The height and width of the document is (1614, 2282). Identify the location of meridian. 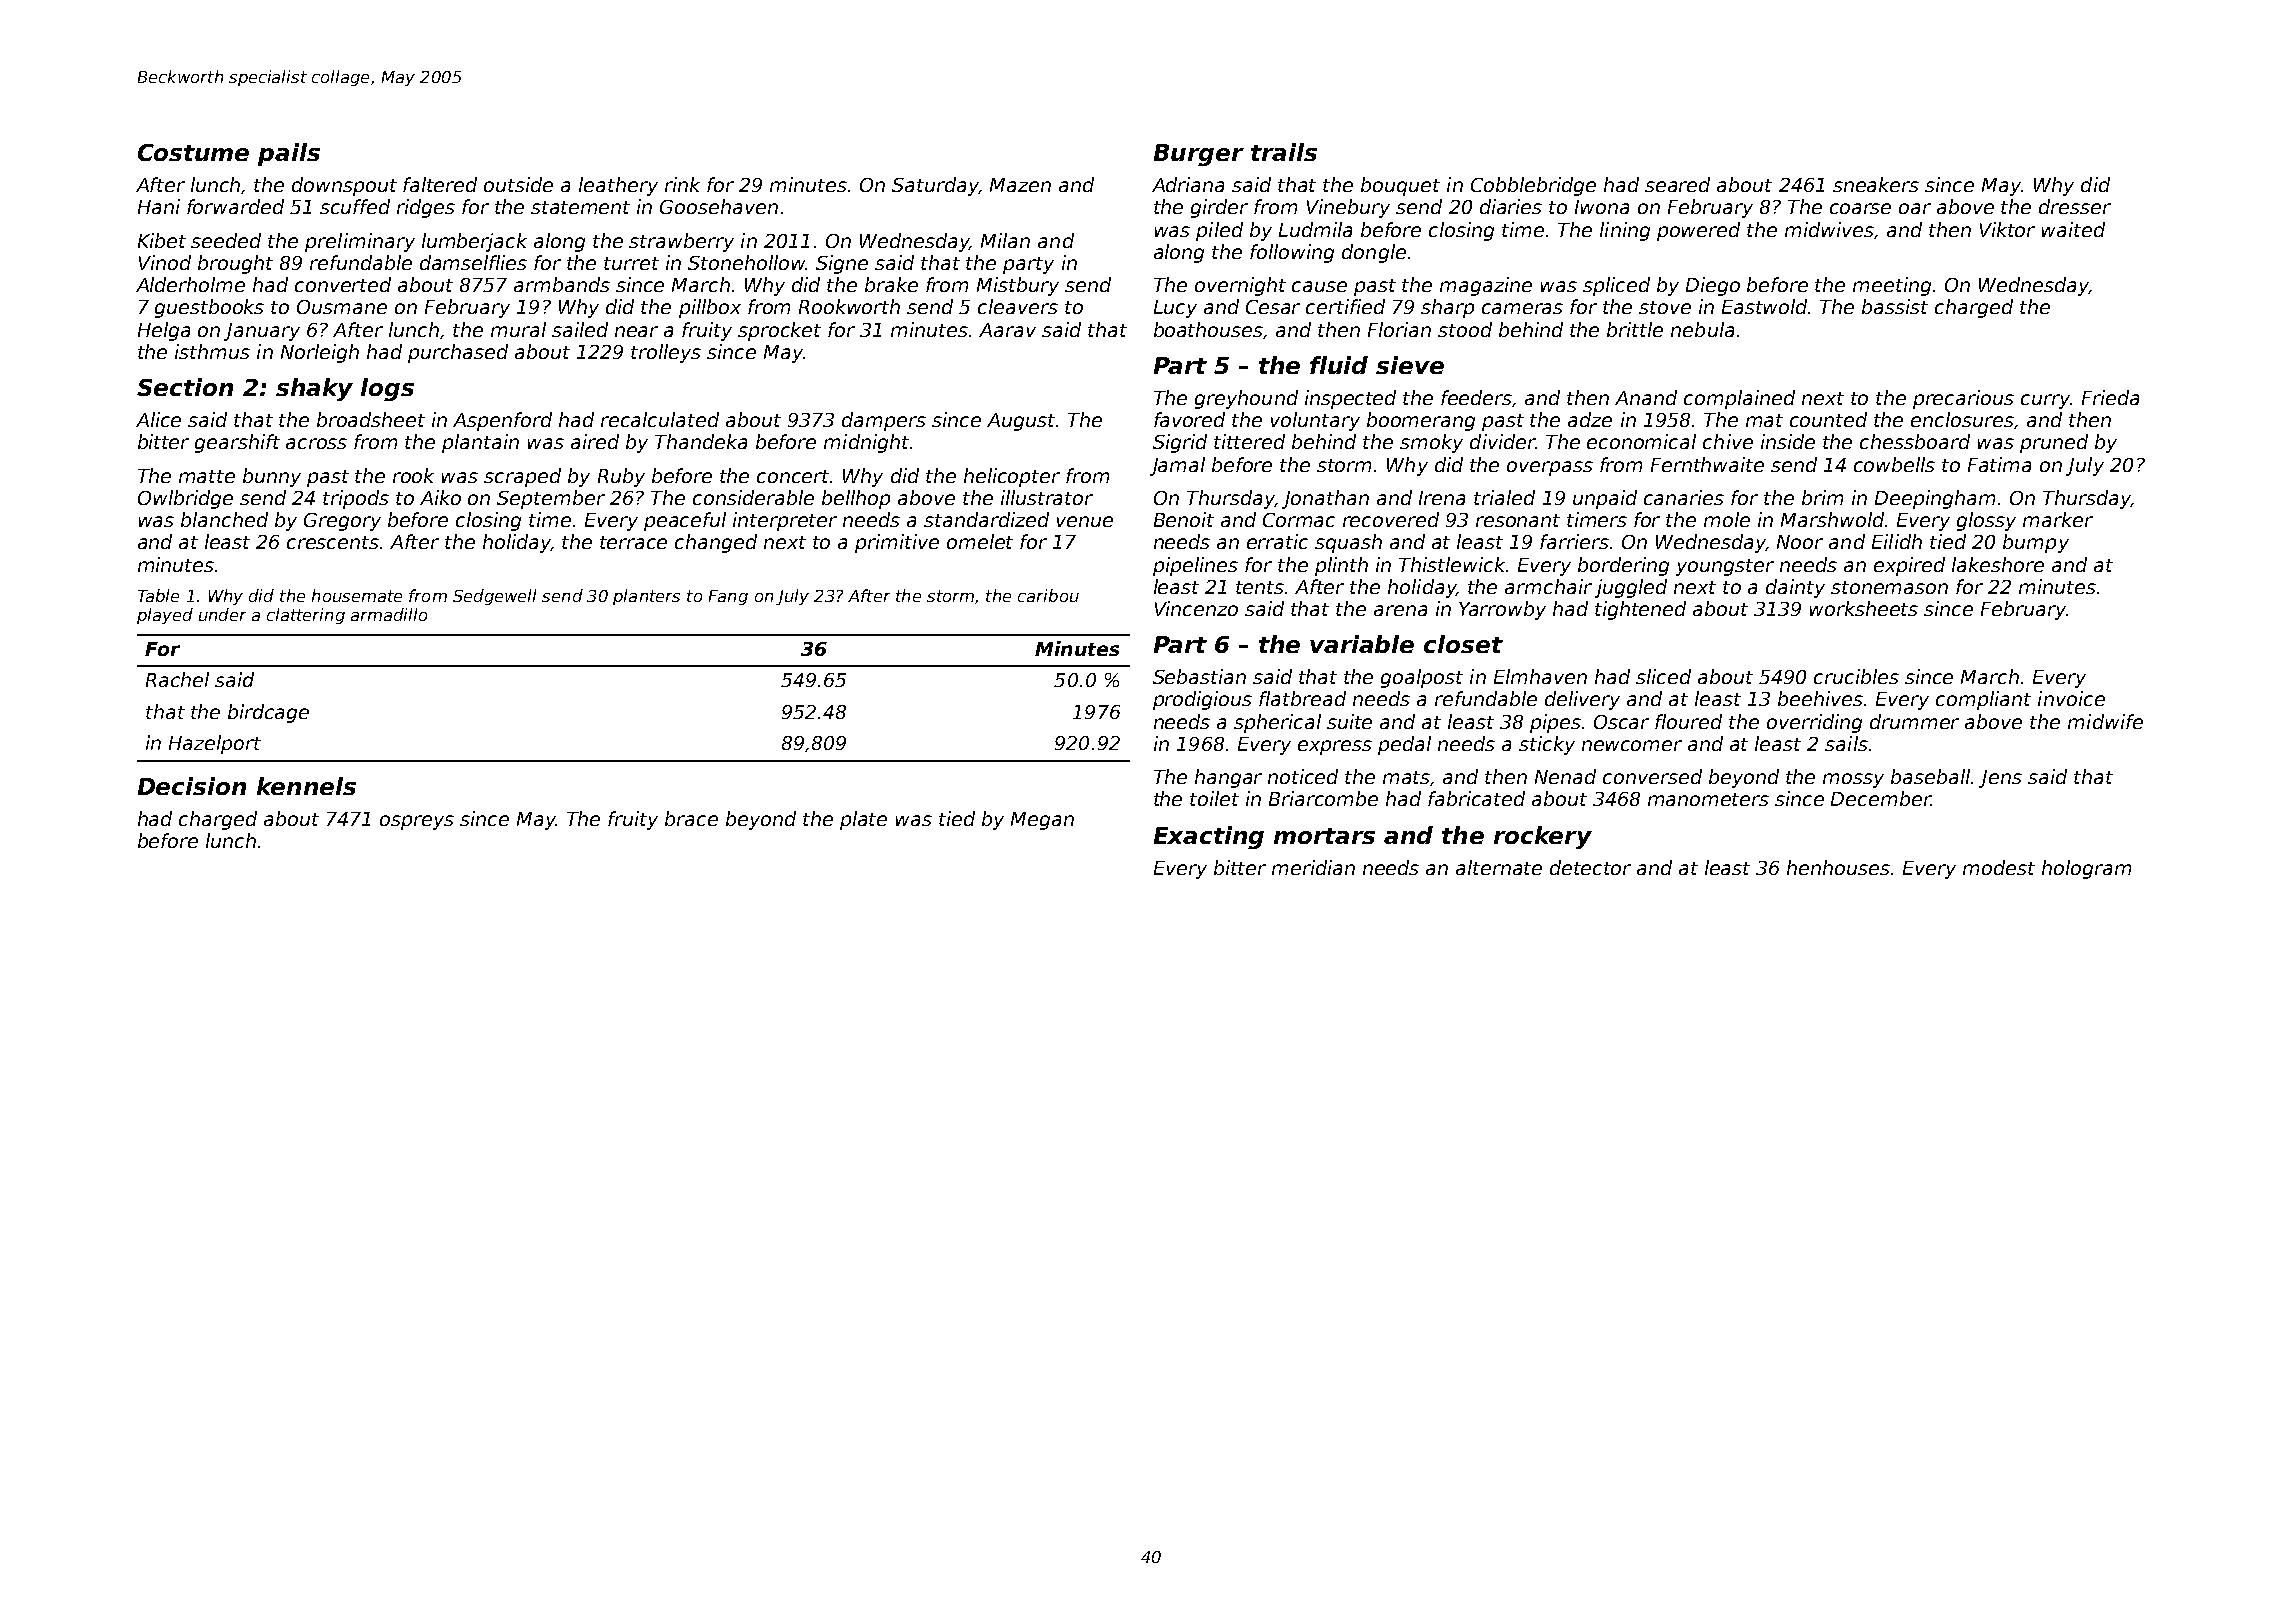
(1313, 867).
